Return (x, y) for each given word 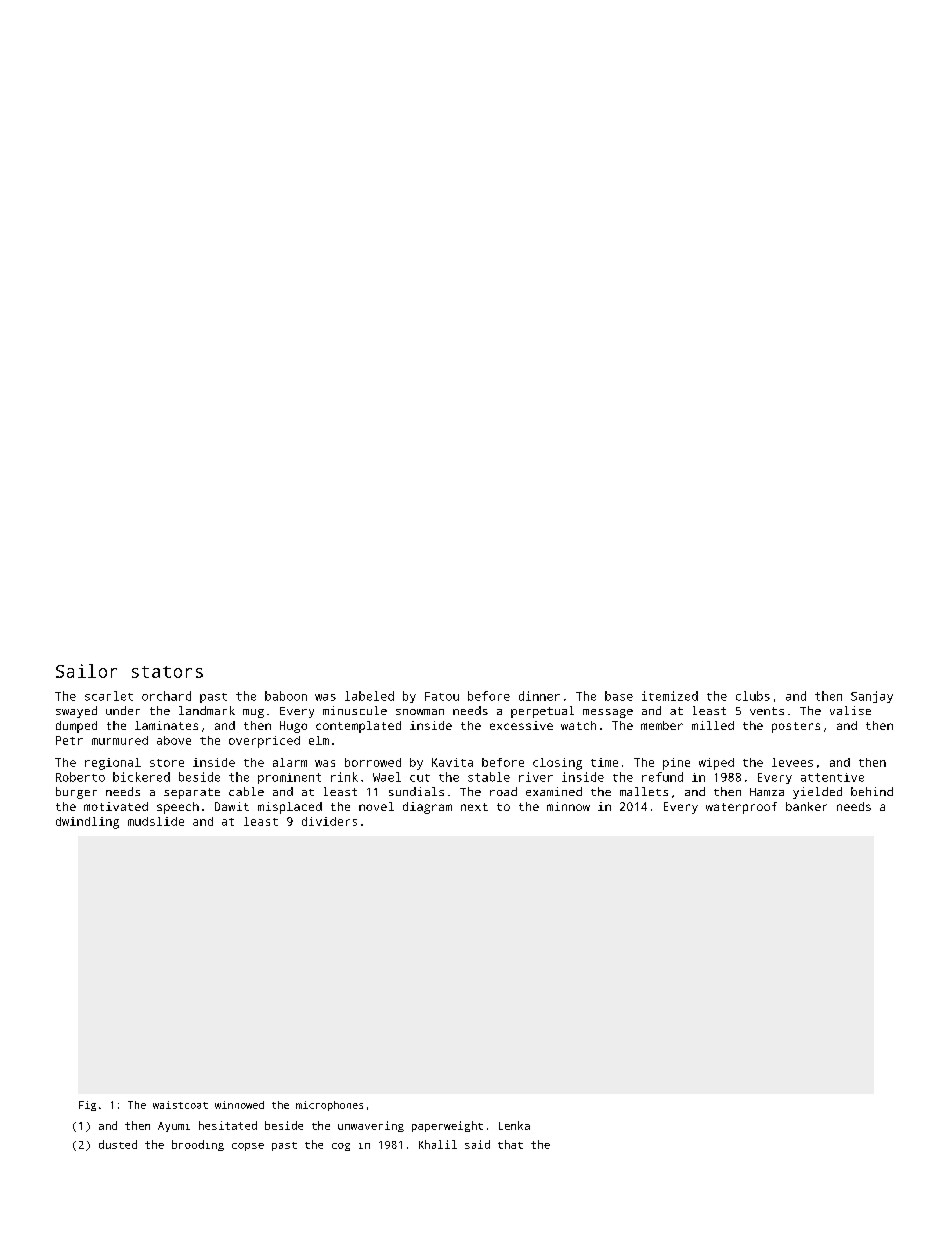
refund (662, 777)
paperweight (447, 1126)
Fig (87, 1106)
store (167, 763)
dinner (539, 696)
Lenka (514, 1125)
